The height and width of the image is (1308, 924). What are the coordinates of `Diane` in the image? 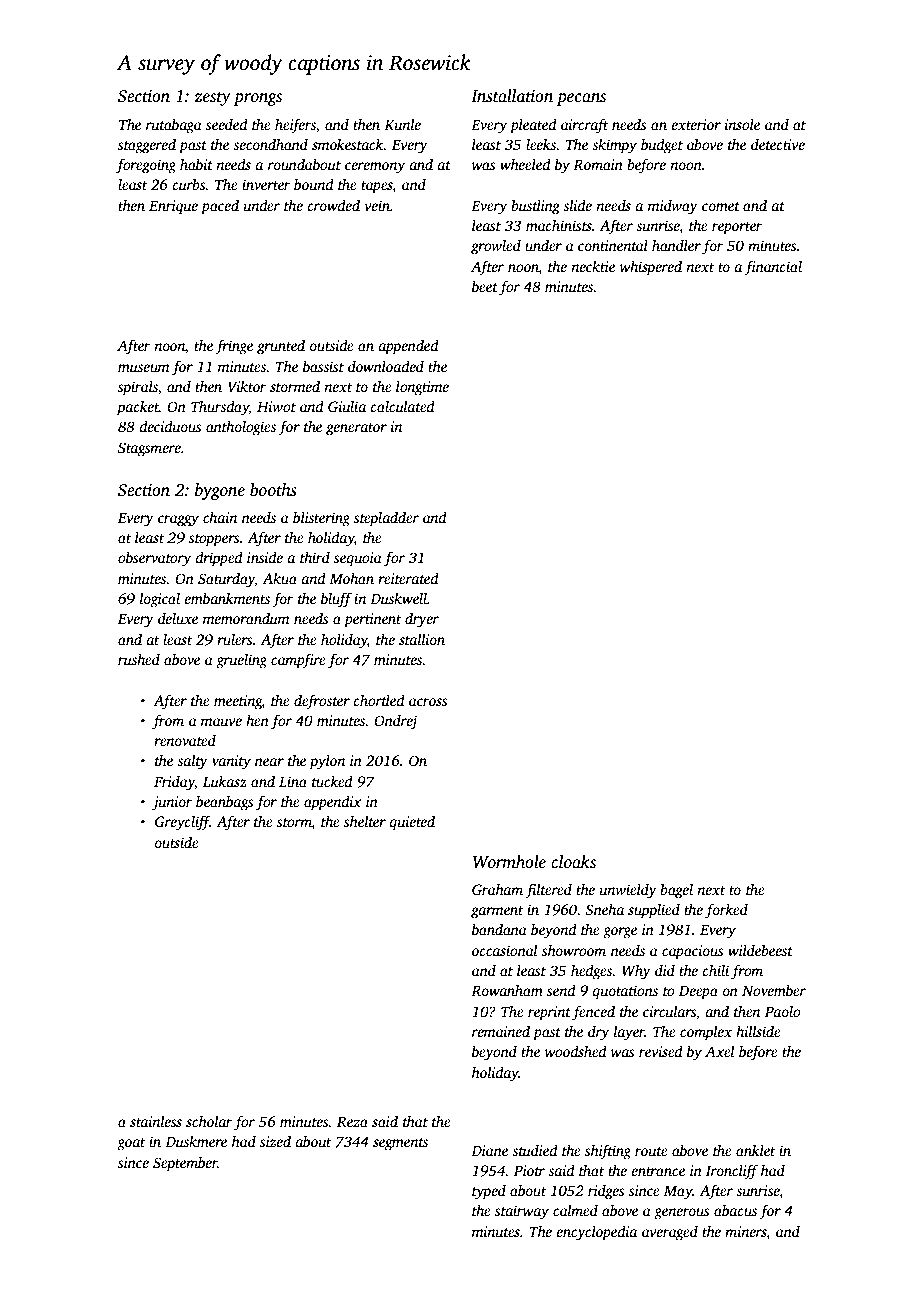 It's located at (489, 1150).
